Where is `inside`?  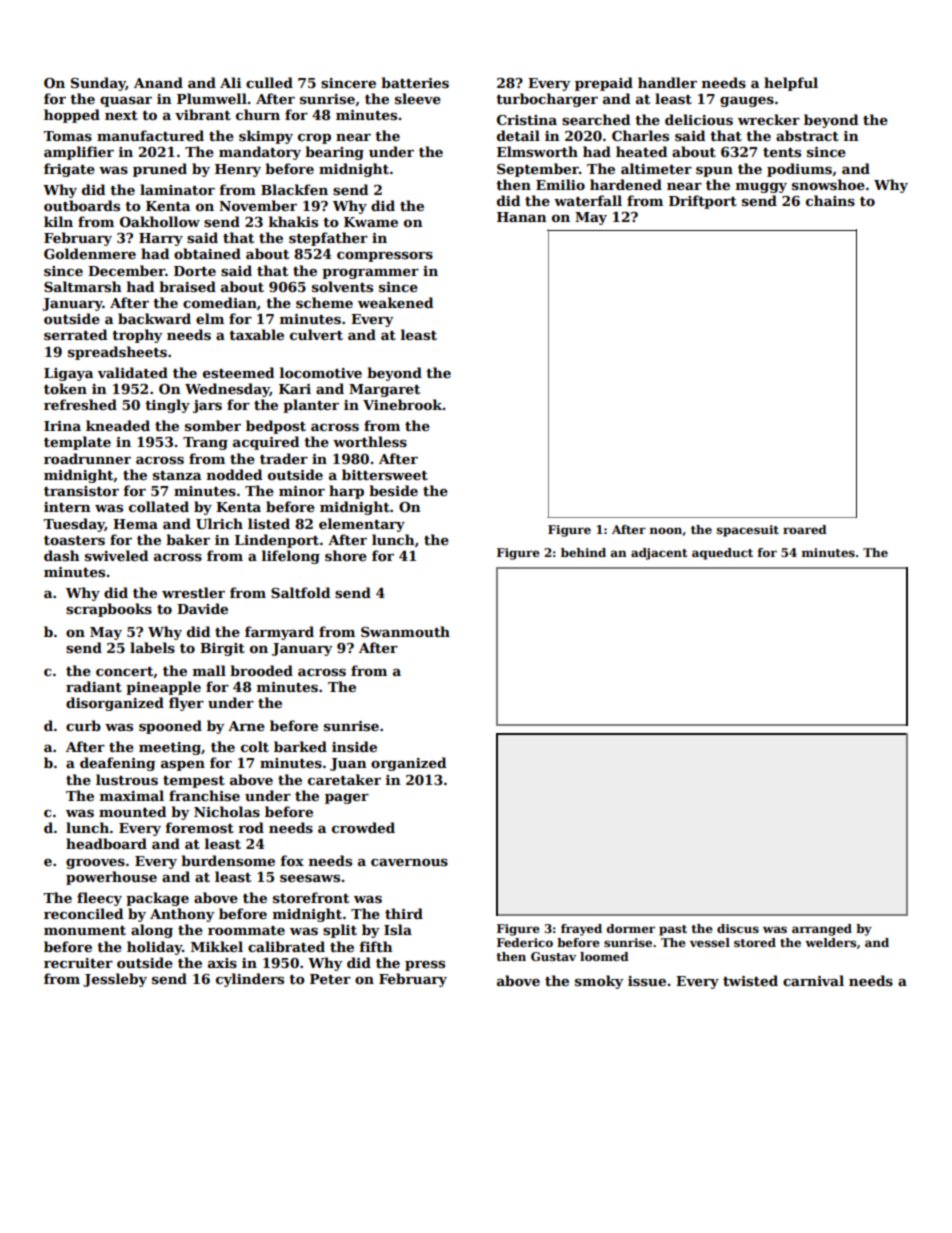 inside is located at coordinates (354, 746).
